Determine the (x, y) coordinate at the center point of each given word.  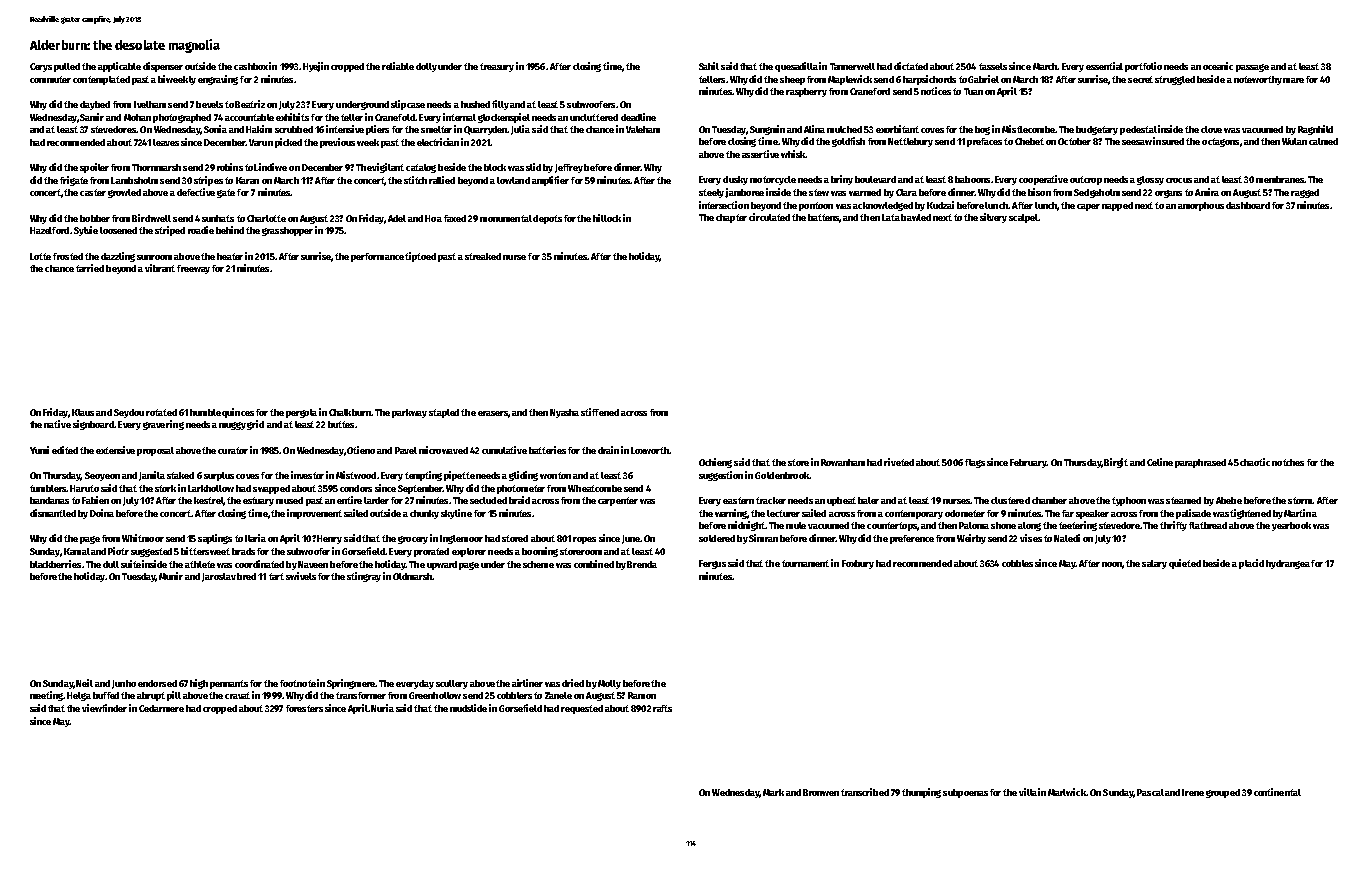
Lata (891, 217)
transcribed (865, 792)
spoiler (94, 168)
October (1074, 141)
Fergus (712, 564)
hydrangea (1288, 564)
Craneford (870, 91)
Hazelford (49, 230)
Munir (171, 576)
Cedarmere (161, 708)
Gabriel (983, 79)
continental (1277, 792)
